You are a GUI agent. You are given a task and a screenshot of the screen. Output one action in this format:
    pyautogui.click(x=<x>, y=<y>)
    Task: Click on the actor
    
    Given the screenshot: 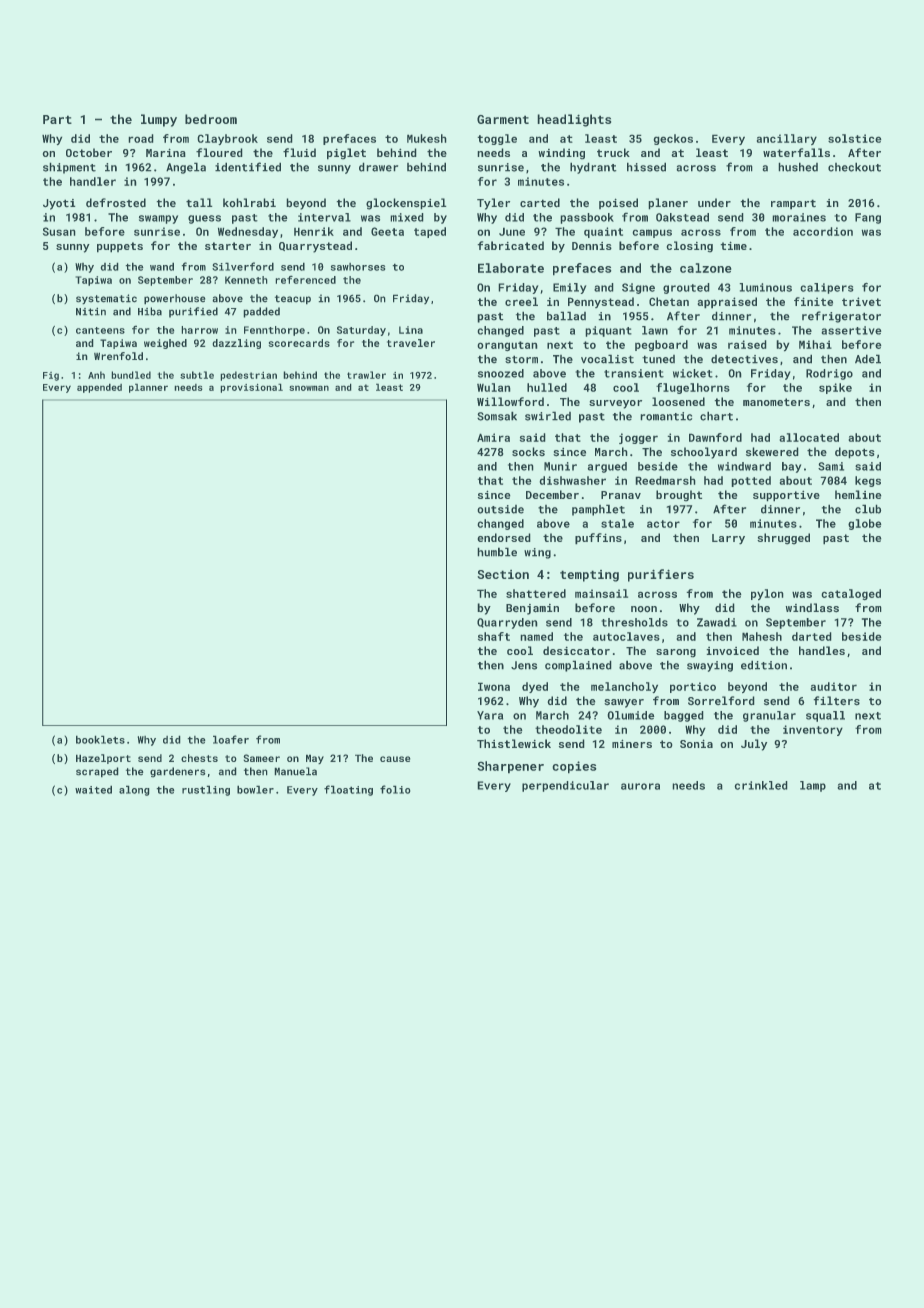 What is the action you would take?
    pyautogui.click(x=663, y=524)
